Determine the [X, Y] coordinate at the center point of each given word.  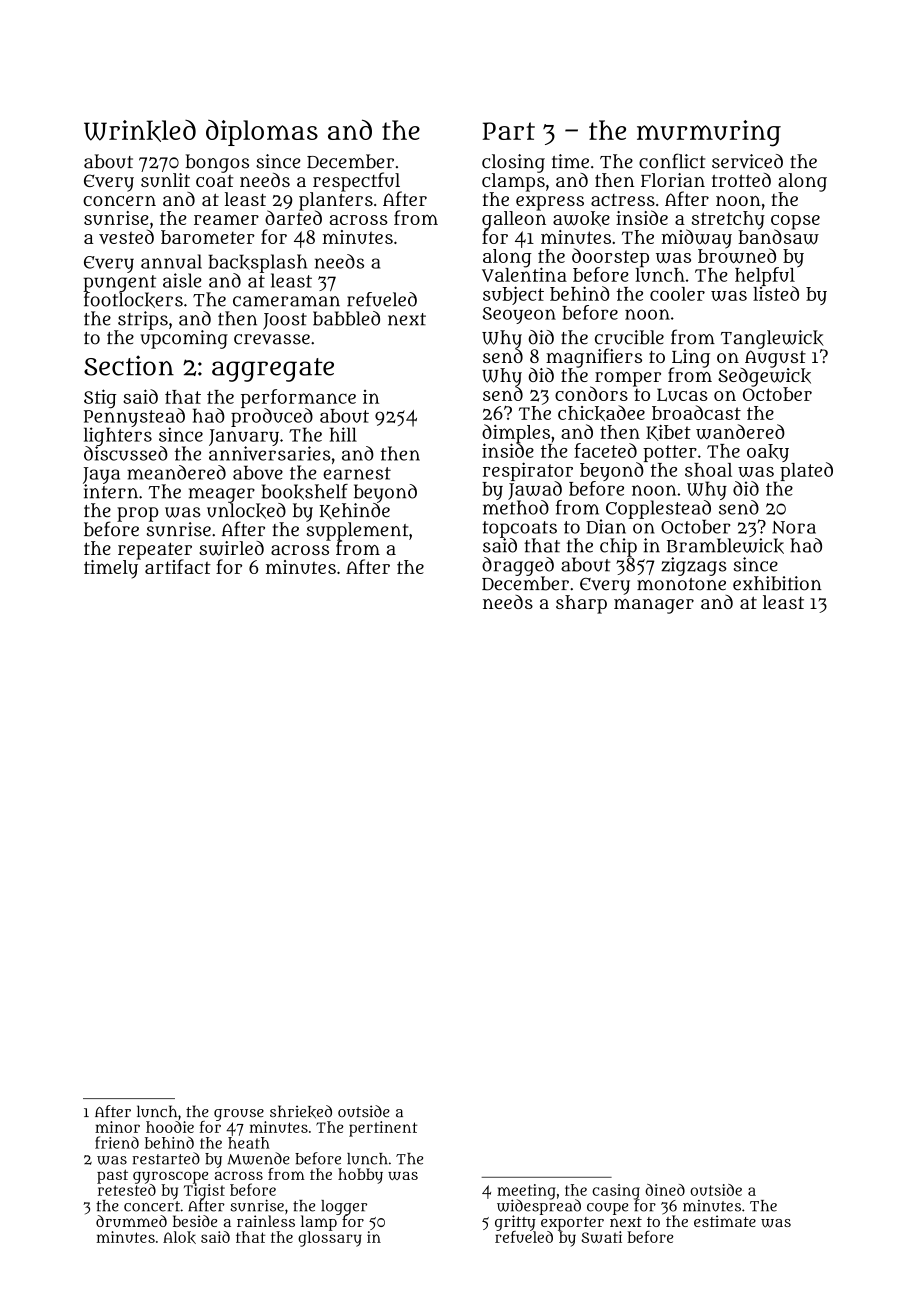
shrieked [301, 1111]
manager [654, 606]
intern [111, 491]
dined [665, 1190]
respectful [357, 182]
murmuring [709, 133]
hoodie [170, 1127]
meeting [526, 1191]
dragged [518, 566]
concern [119, 201]
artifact [178, 566]
